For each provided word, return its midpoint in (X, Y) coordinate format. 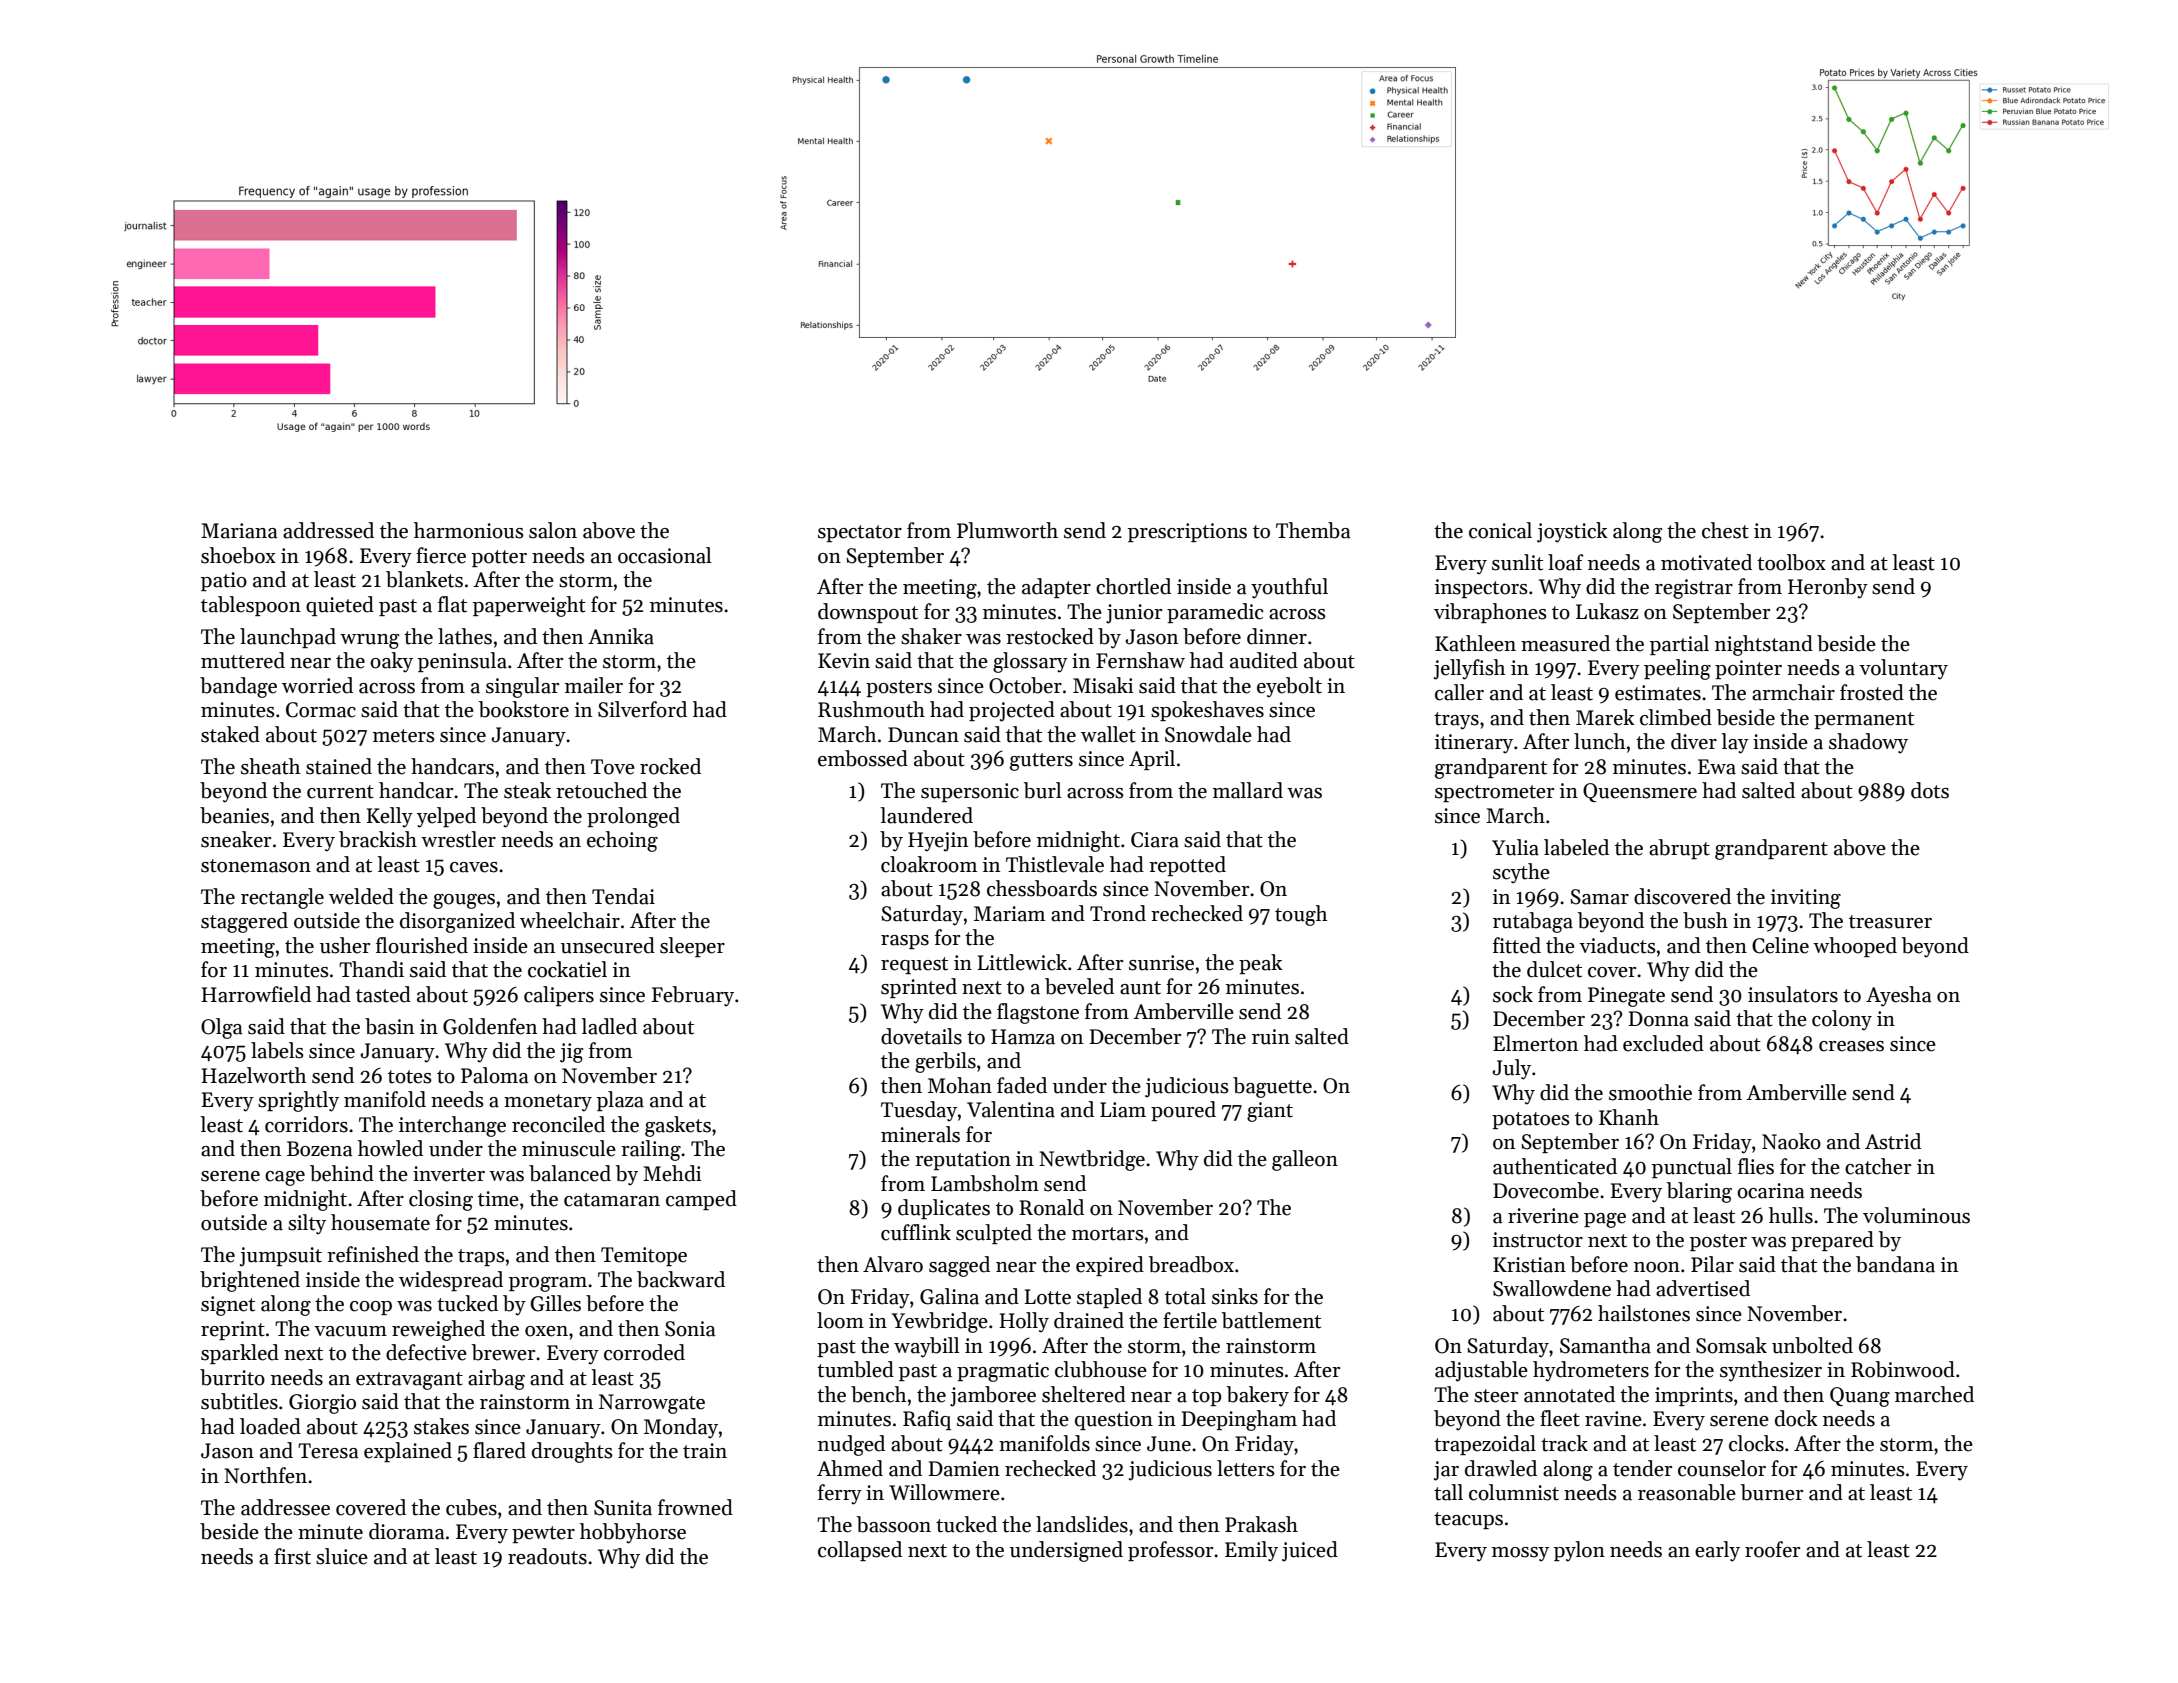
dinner (1277, 636)
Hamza (1023, 1037)
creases (1851, 1046)
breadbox (1191, 1264)
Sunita (623, 1508)
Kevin (844, 661)
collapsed (860, 1551)
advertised (1703, 1288)
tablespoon (251, 606)
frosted (1872, 692)
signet (228, 1306)
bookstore (524, 709)
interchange (452, 1126)
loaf (1566, 562)
